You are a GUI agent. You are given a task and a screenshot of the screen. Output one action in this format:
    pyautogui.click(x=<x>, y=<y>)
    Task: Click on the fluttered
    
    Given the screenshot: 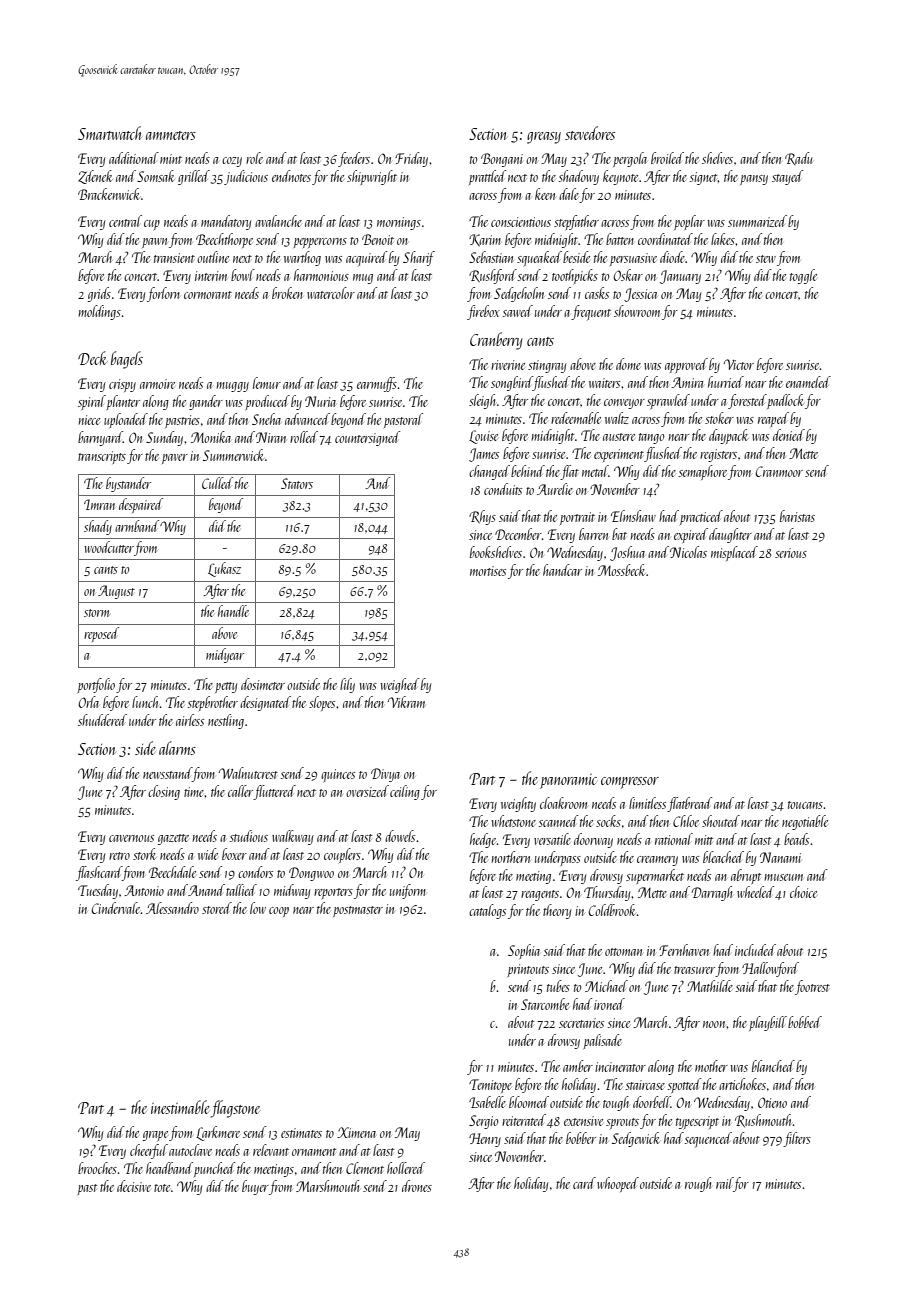 What is the action you would take?
    pyautogui.click(x=275, y=792)
